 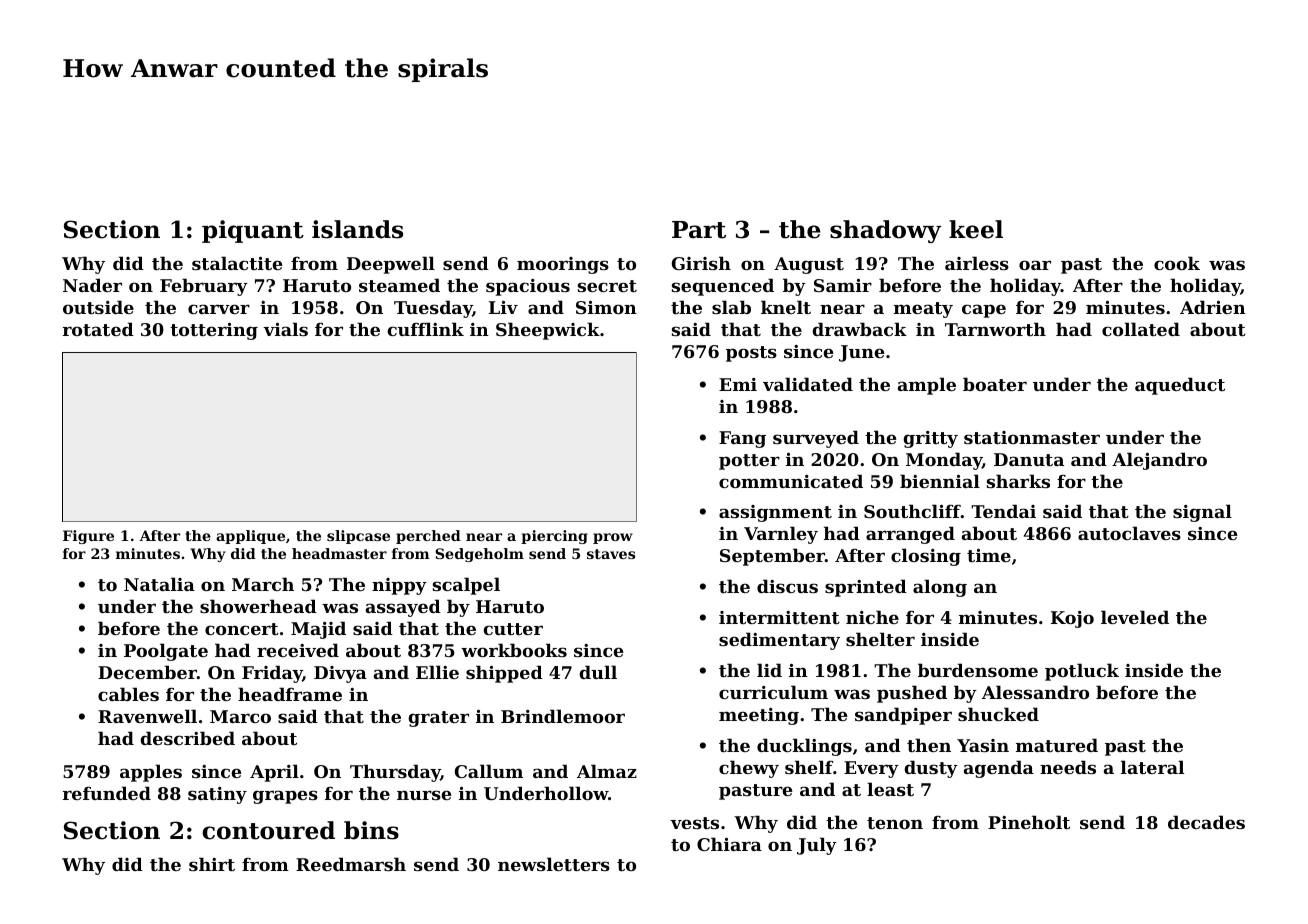 What do you see at coordinates (1180, 386) in the page?
I see `aqueduct` at bounding box center [1180, 386].
